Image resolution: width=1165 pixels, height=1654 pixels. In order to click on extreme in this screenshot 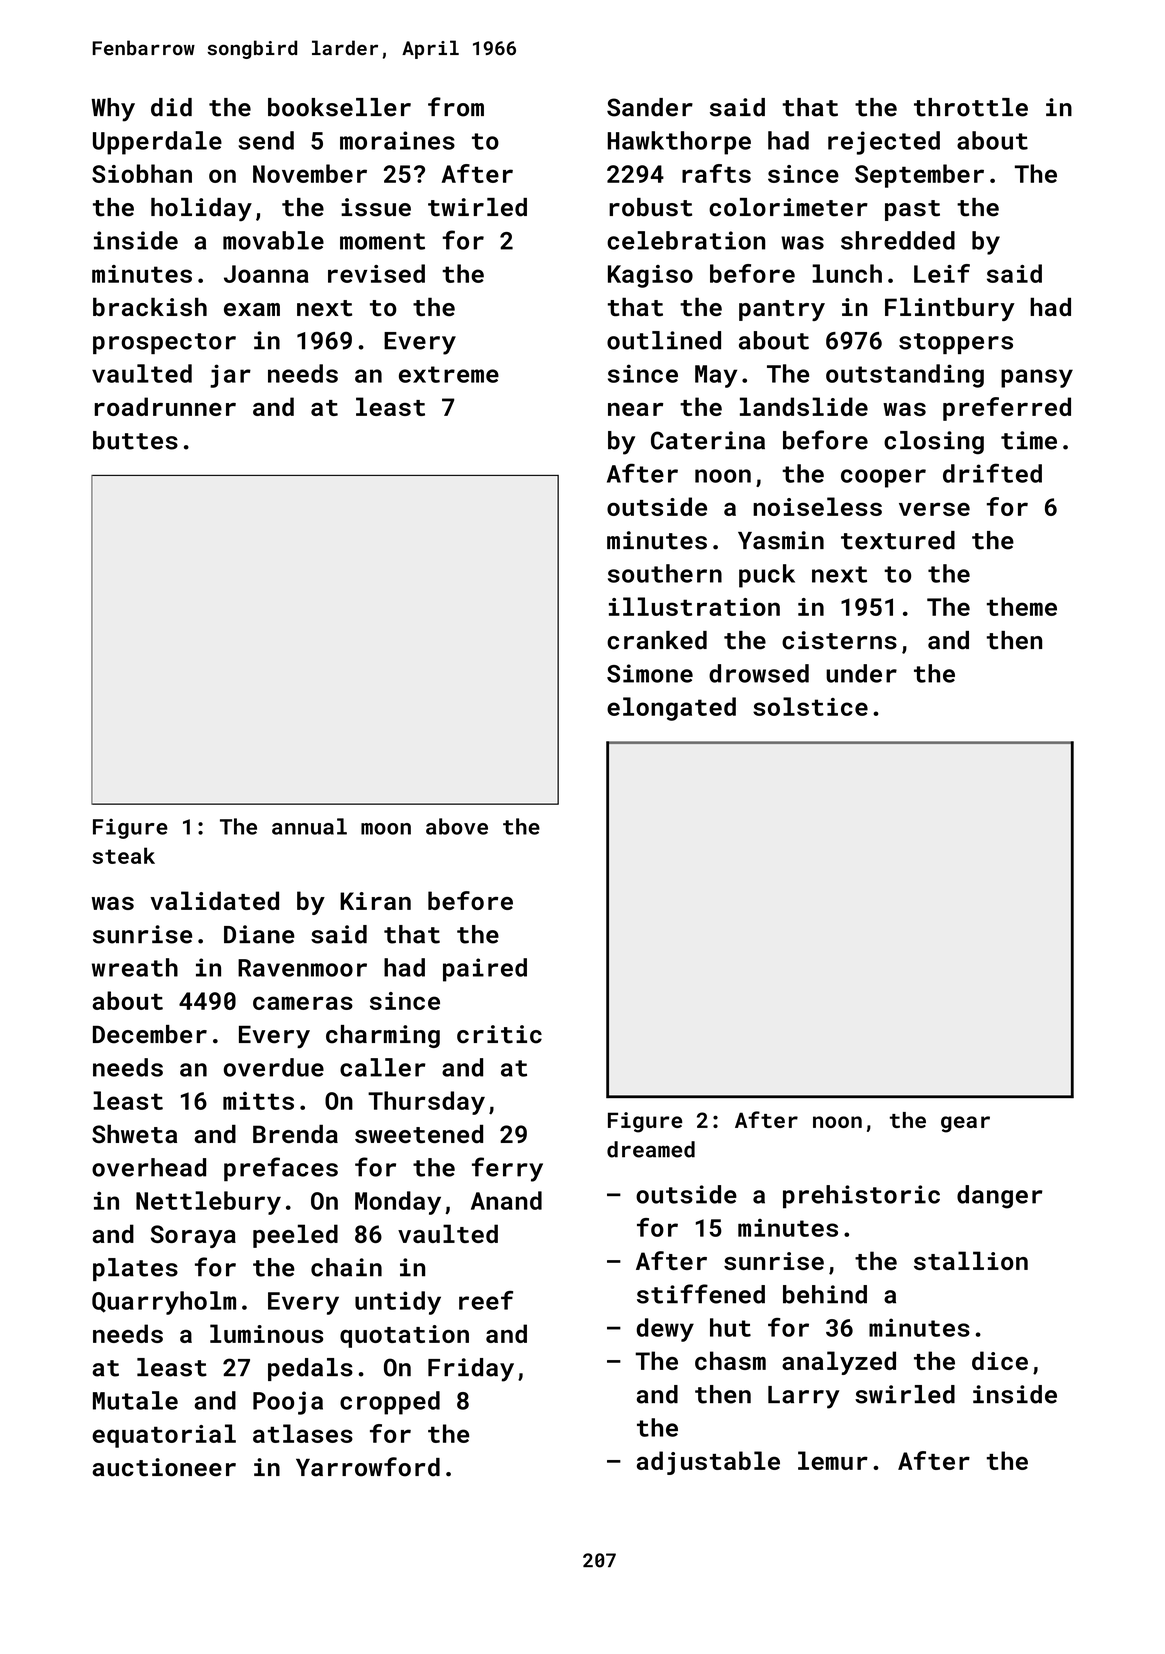, I will do `click(449, 374)`.
